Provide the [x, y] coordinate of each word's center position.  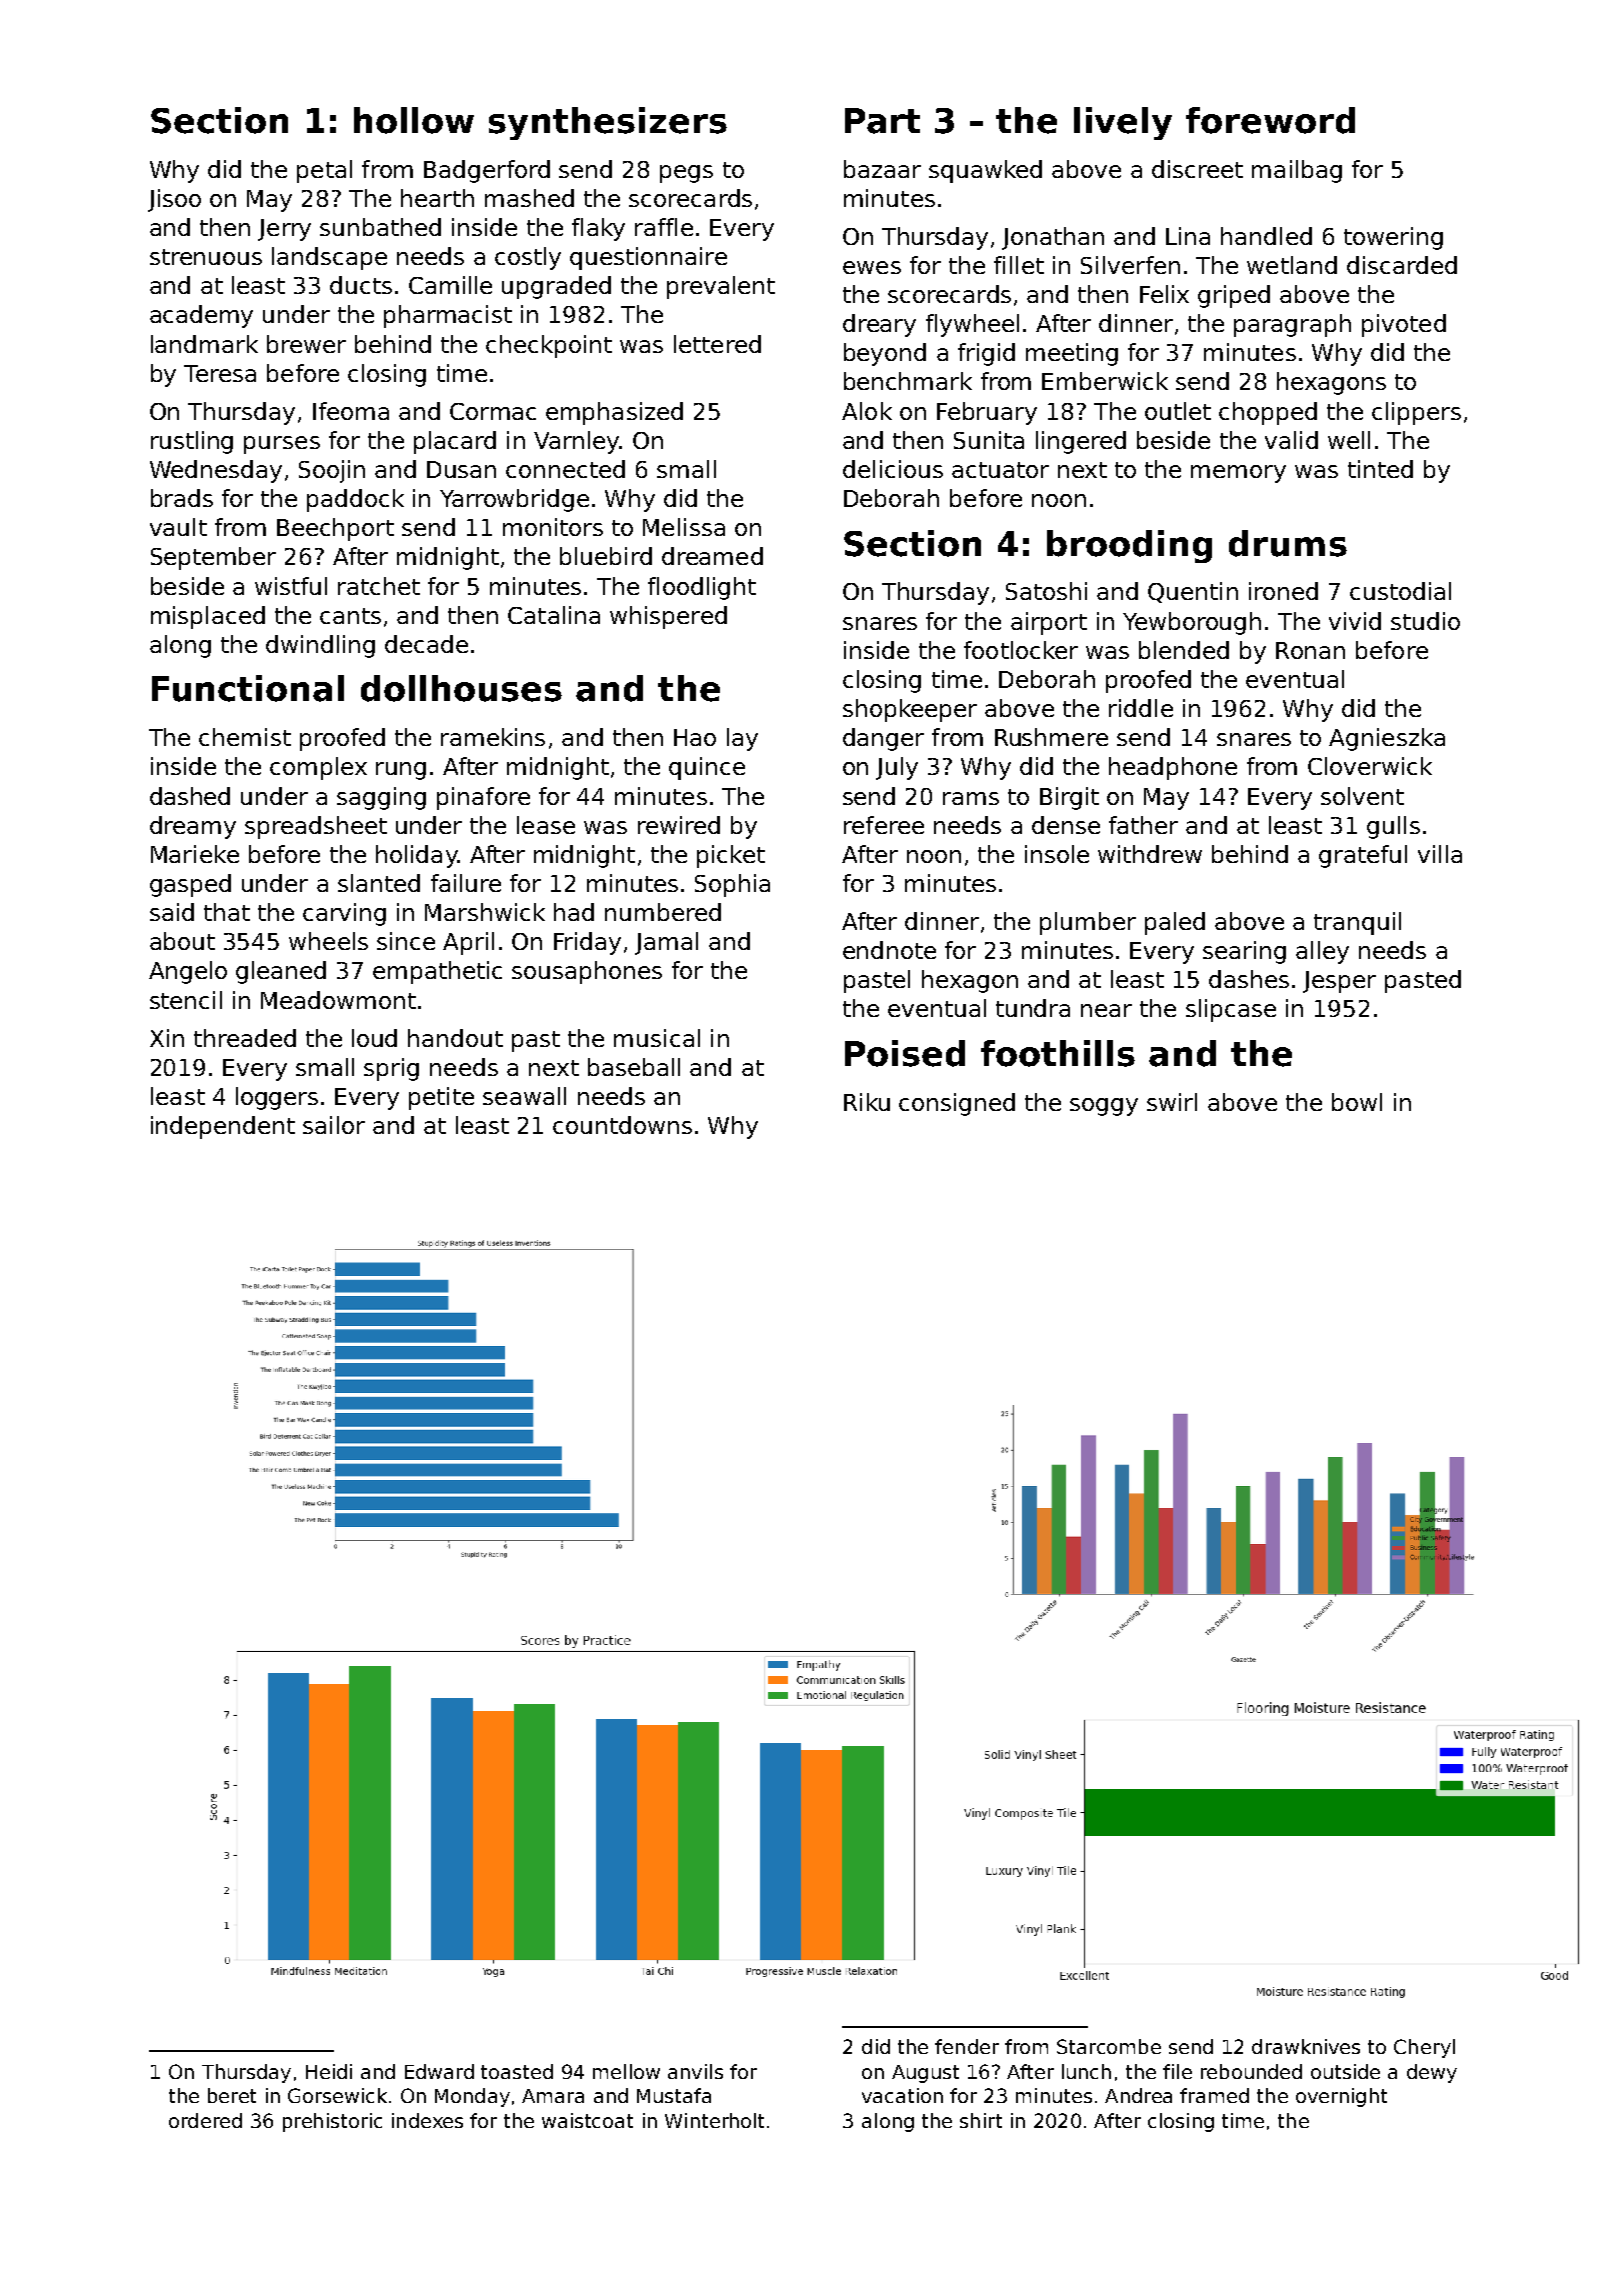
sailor [334, 1125]
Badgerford [487, 171]
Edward [439, 2071]
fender [967, 2046]
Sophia [732, 885]
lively [1123, 123]
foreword [1270, 120]
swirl [1172, 1102]
